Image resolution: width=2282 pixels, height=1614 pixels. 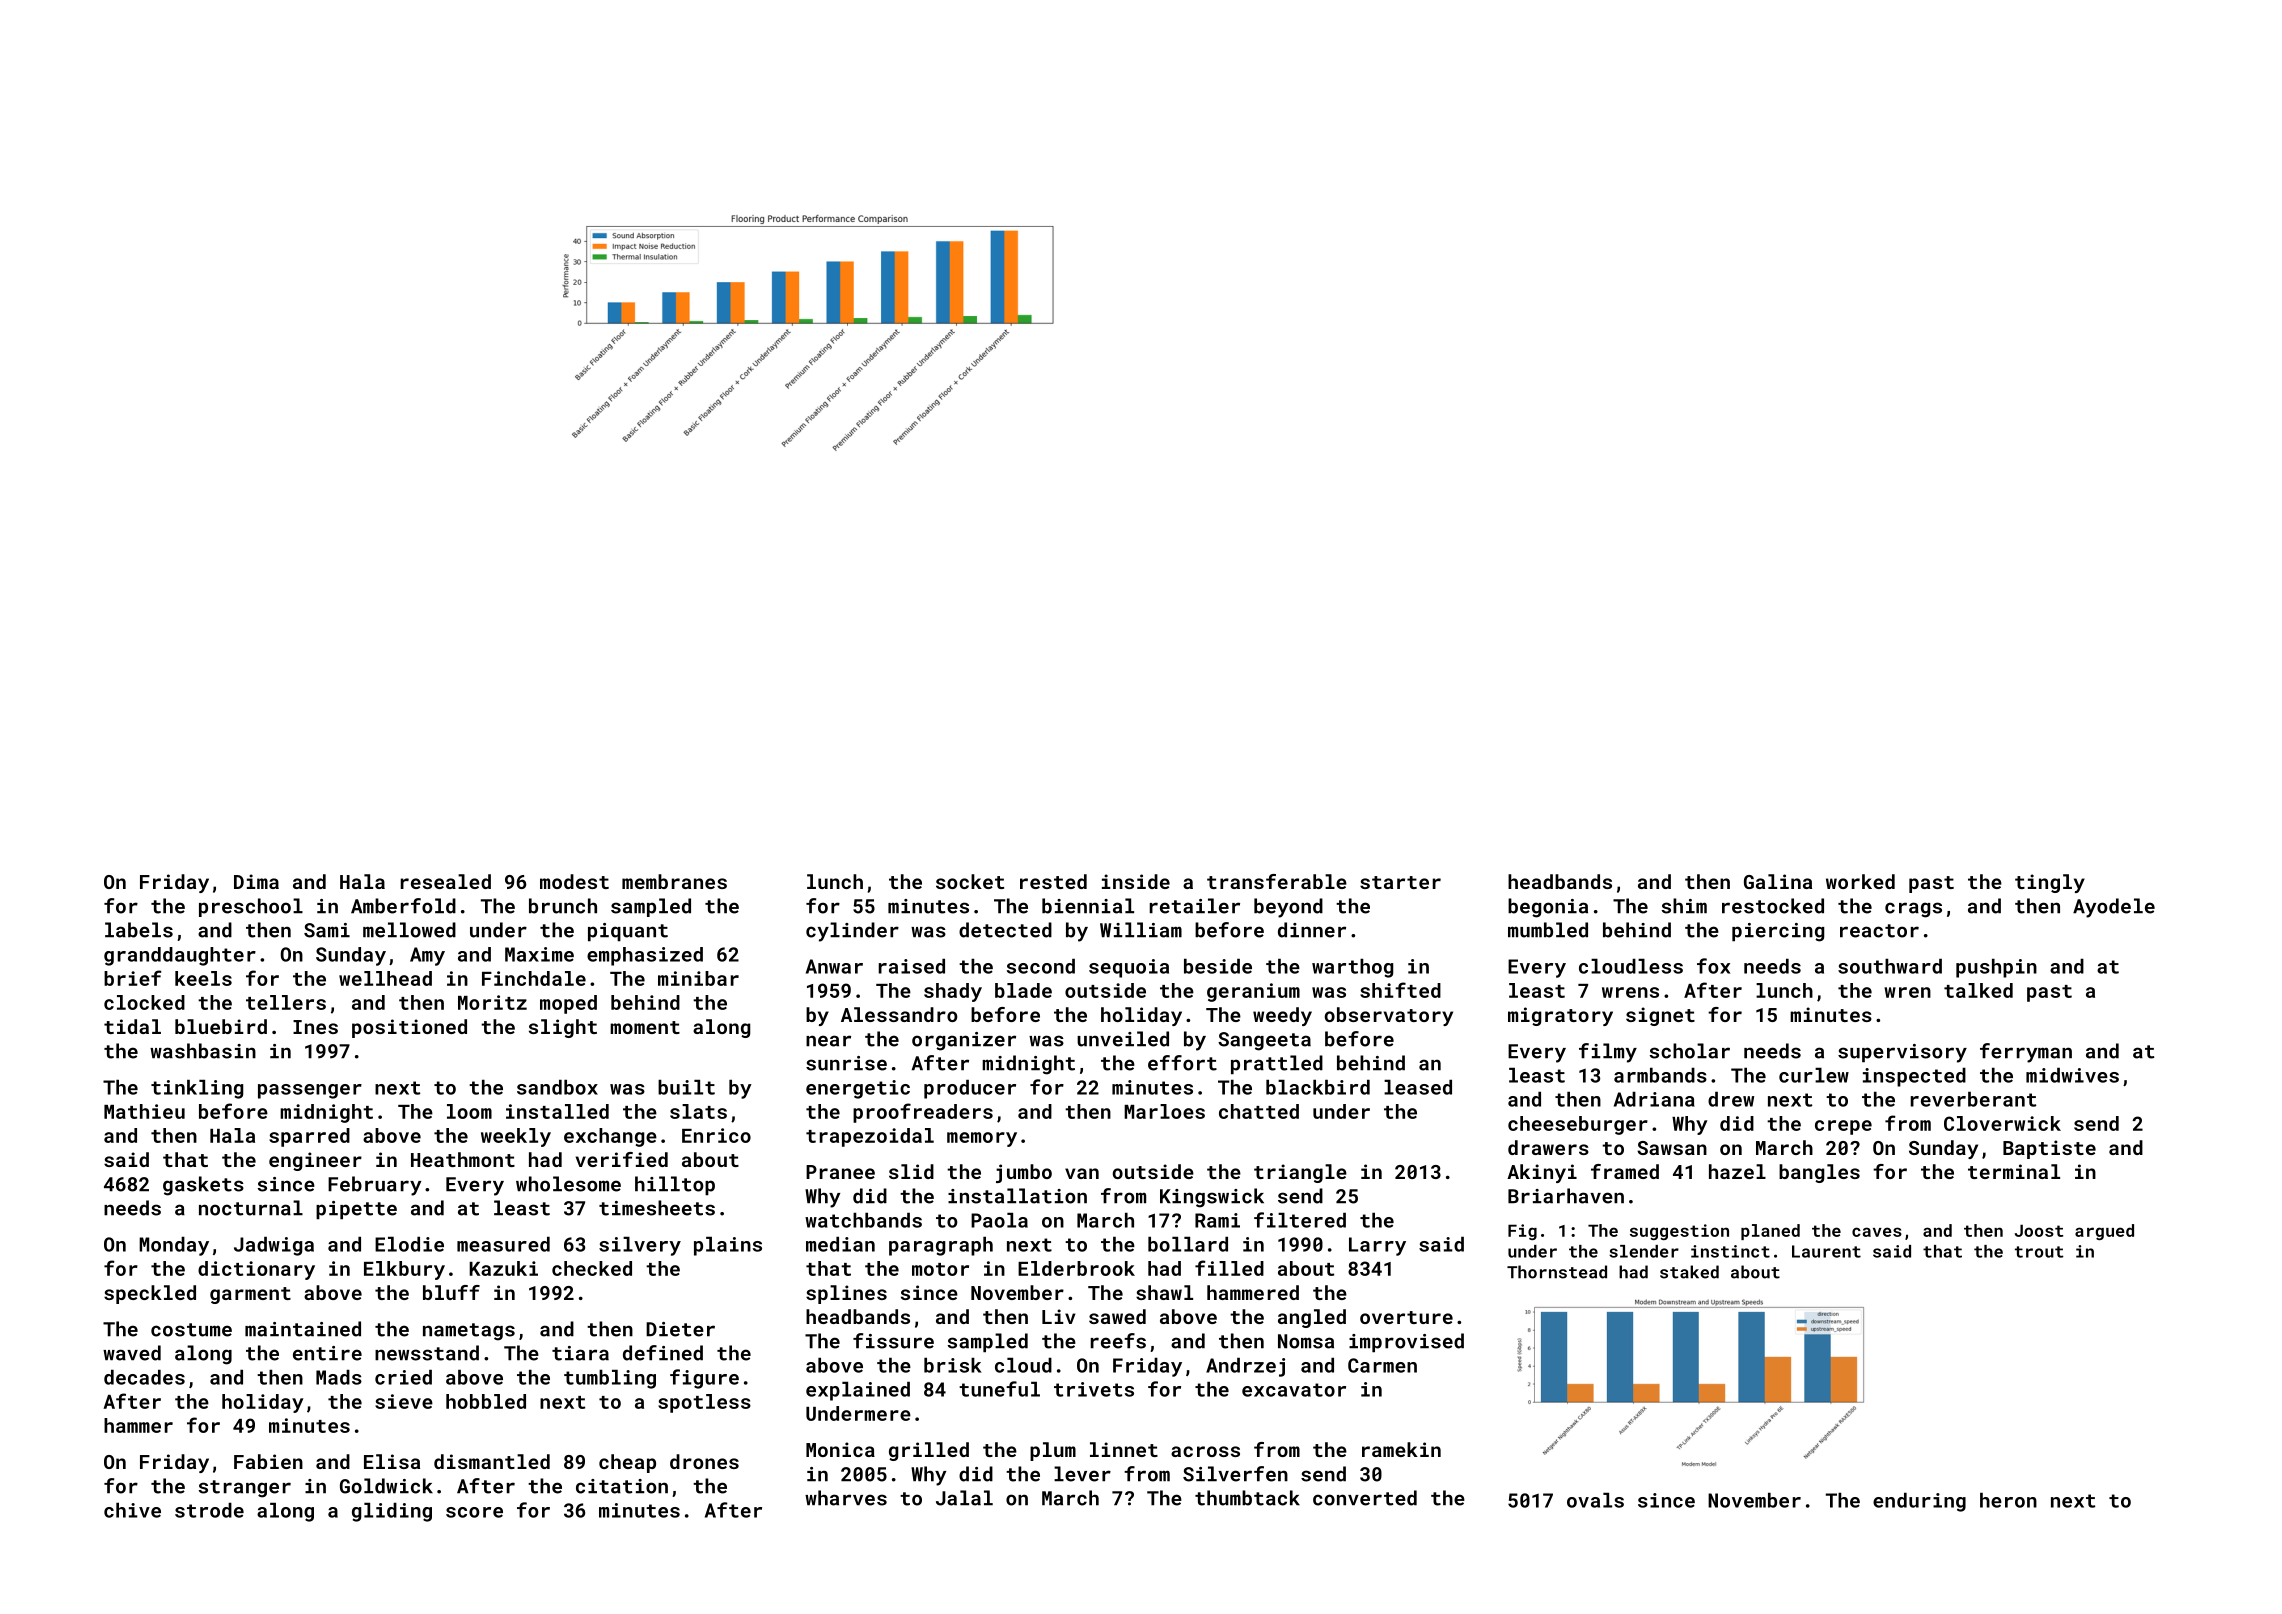 I want to click on crags, so click(x=1913, y=910).
